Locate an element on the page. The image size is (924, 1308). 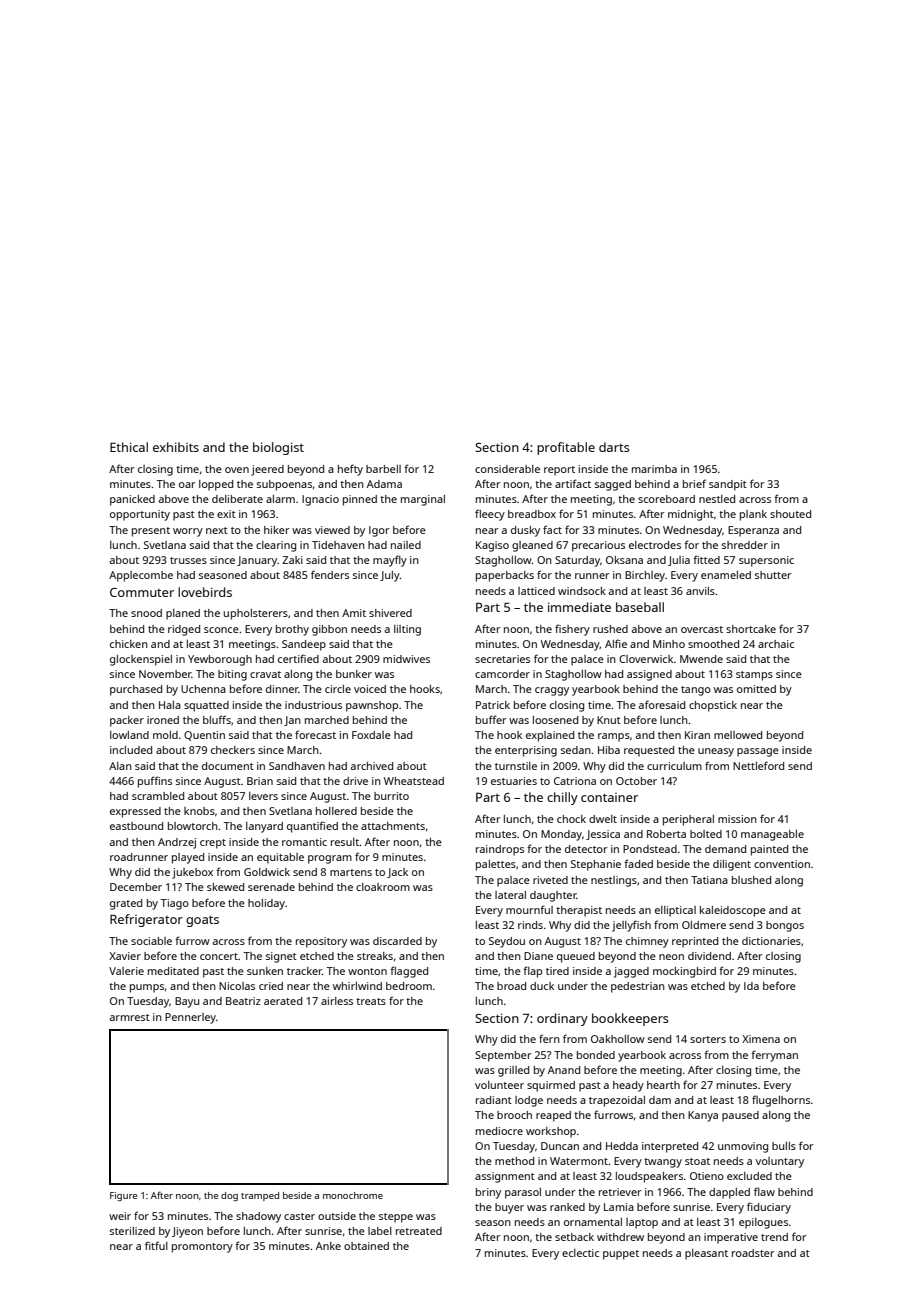
sorters is located at coordinates (708, 1039).
